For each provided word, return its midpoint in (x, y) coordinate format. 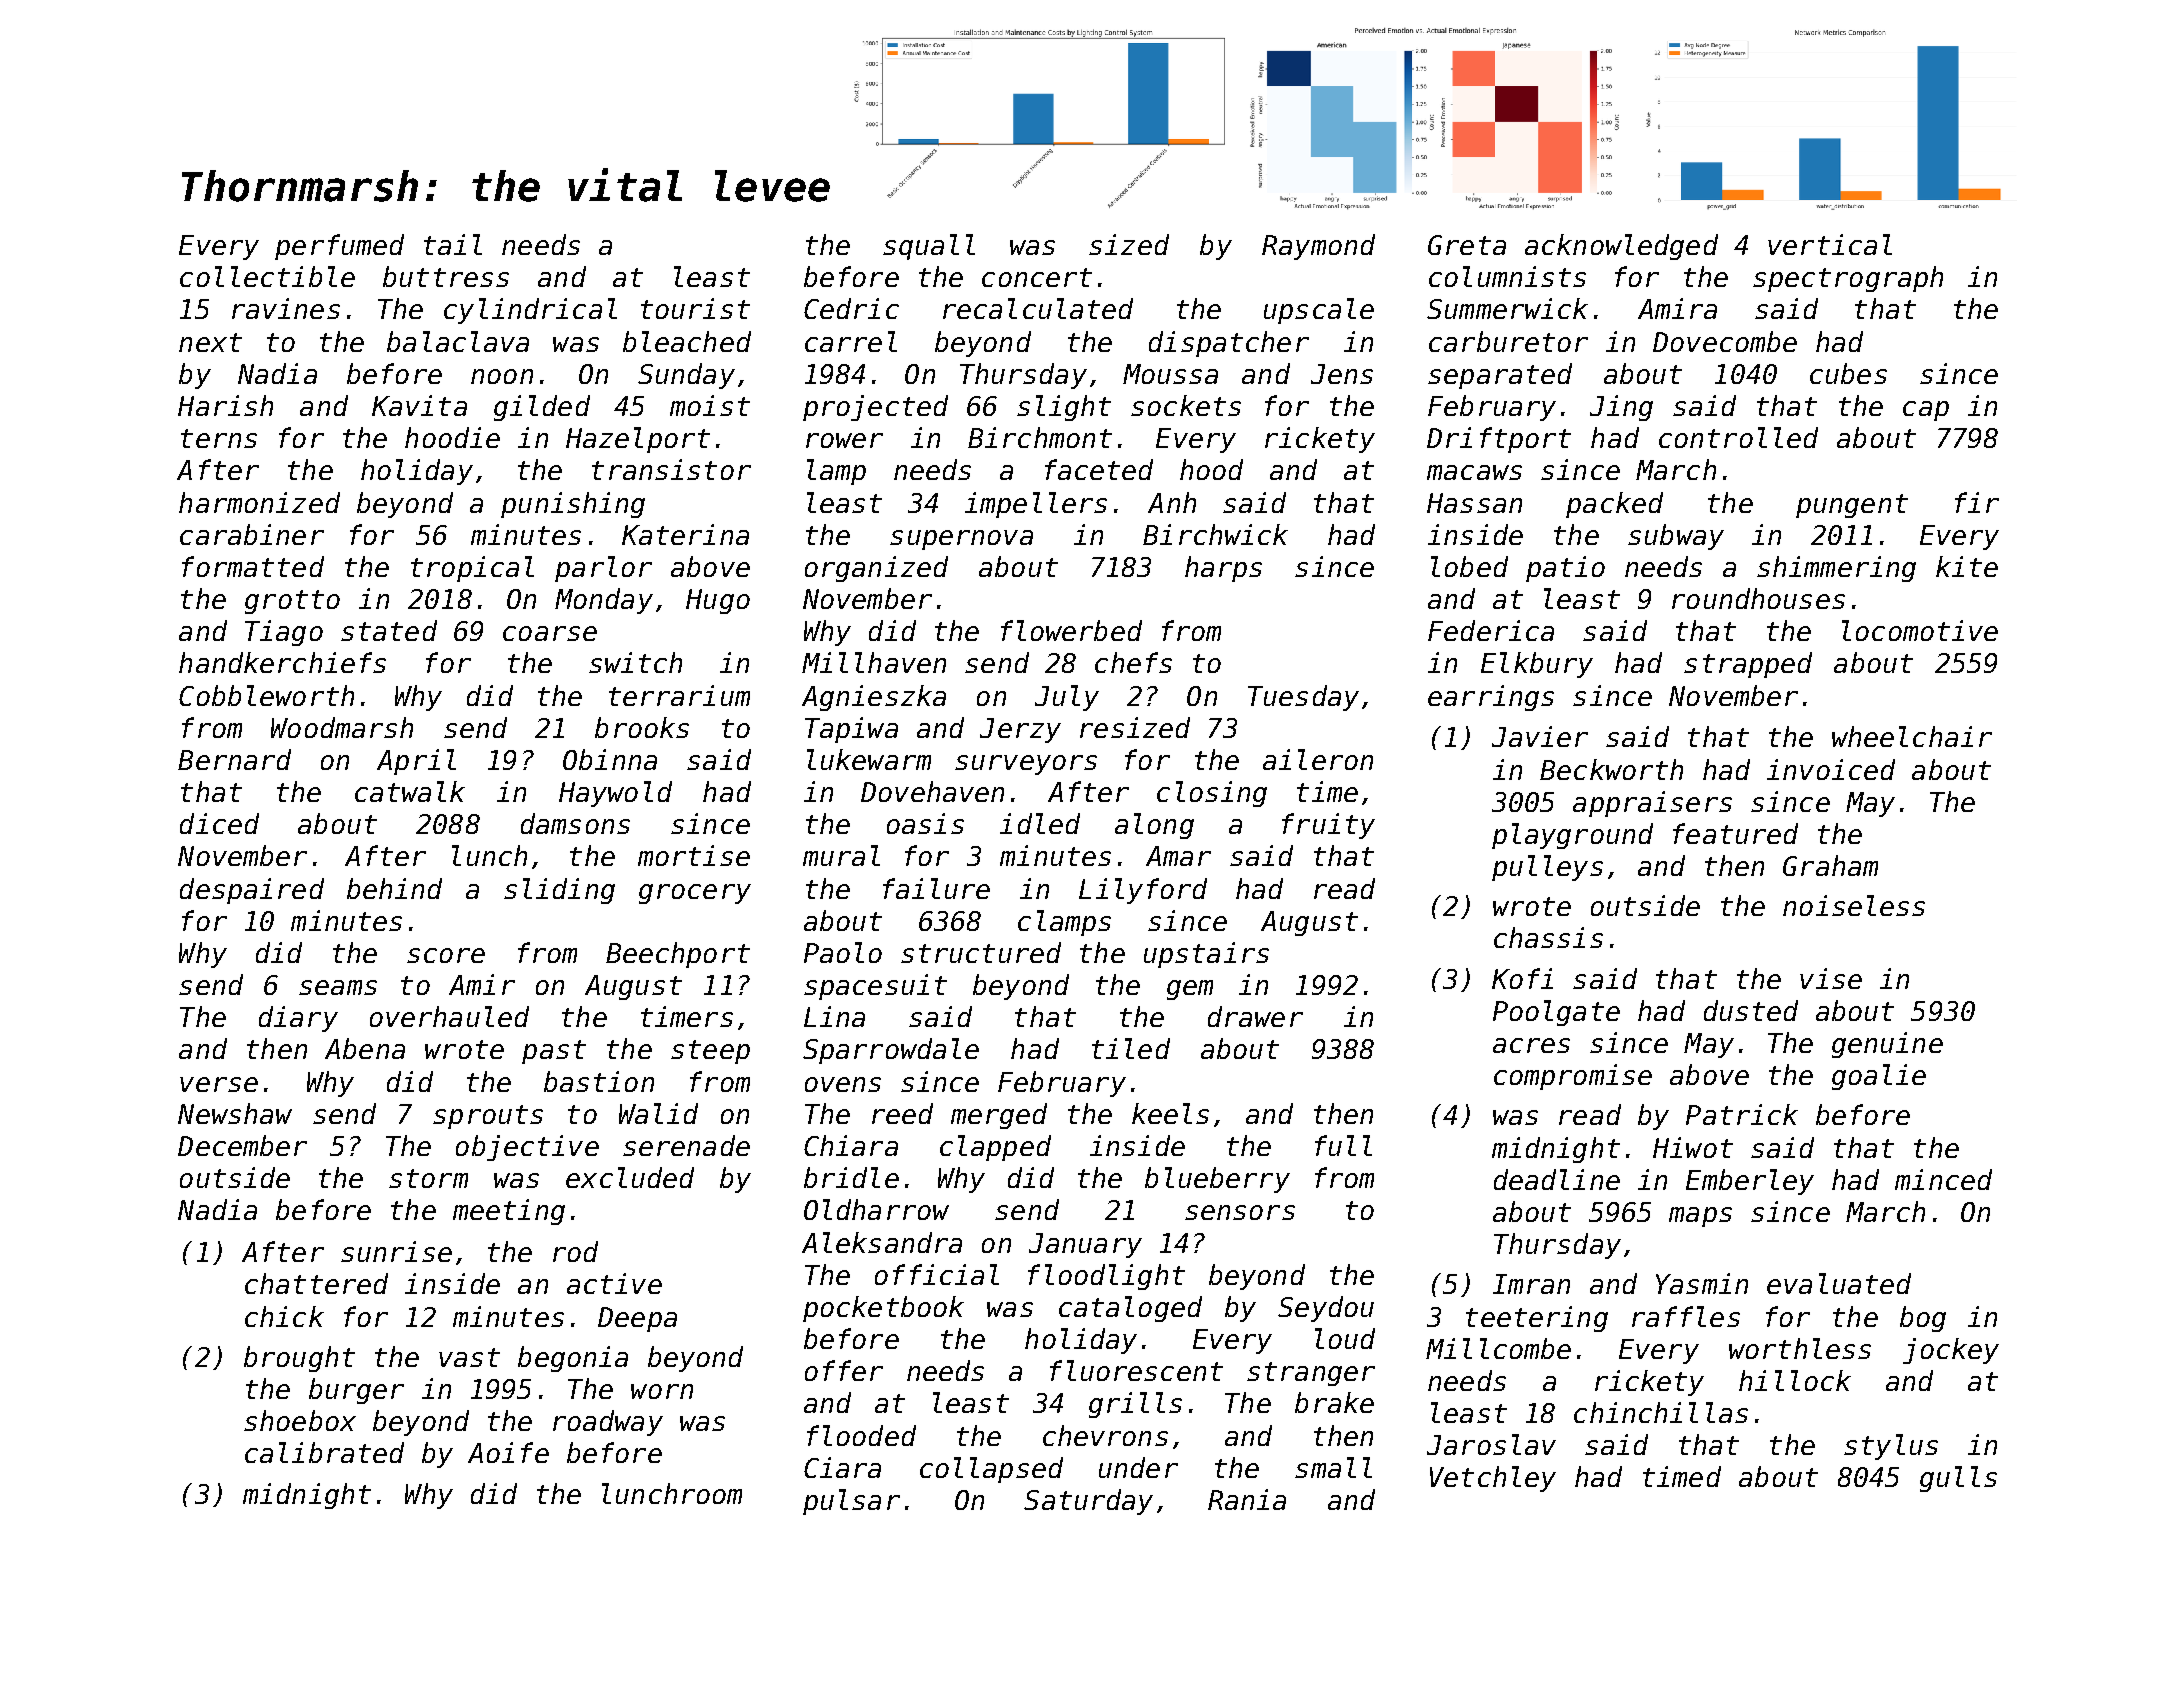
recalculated (1038, 308)
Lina (834, 1016)
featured (1735, 833)
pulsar (851, 1502)
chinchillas (1661, 1412)
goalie (1879, 1077)
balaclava (458, 341)
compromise (1573, 1077)
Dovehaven (932, 791)
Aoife (508, 1452)
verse (219, 1084)
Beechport (678, 955)
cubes (1848, 373)
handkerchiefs (282, 662)
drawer (1255, 1016)
